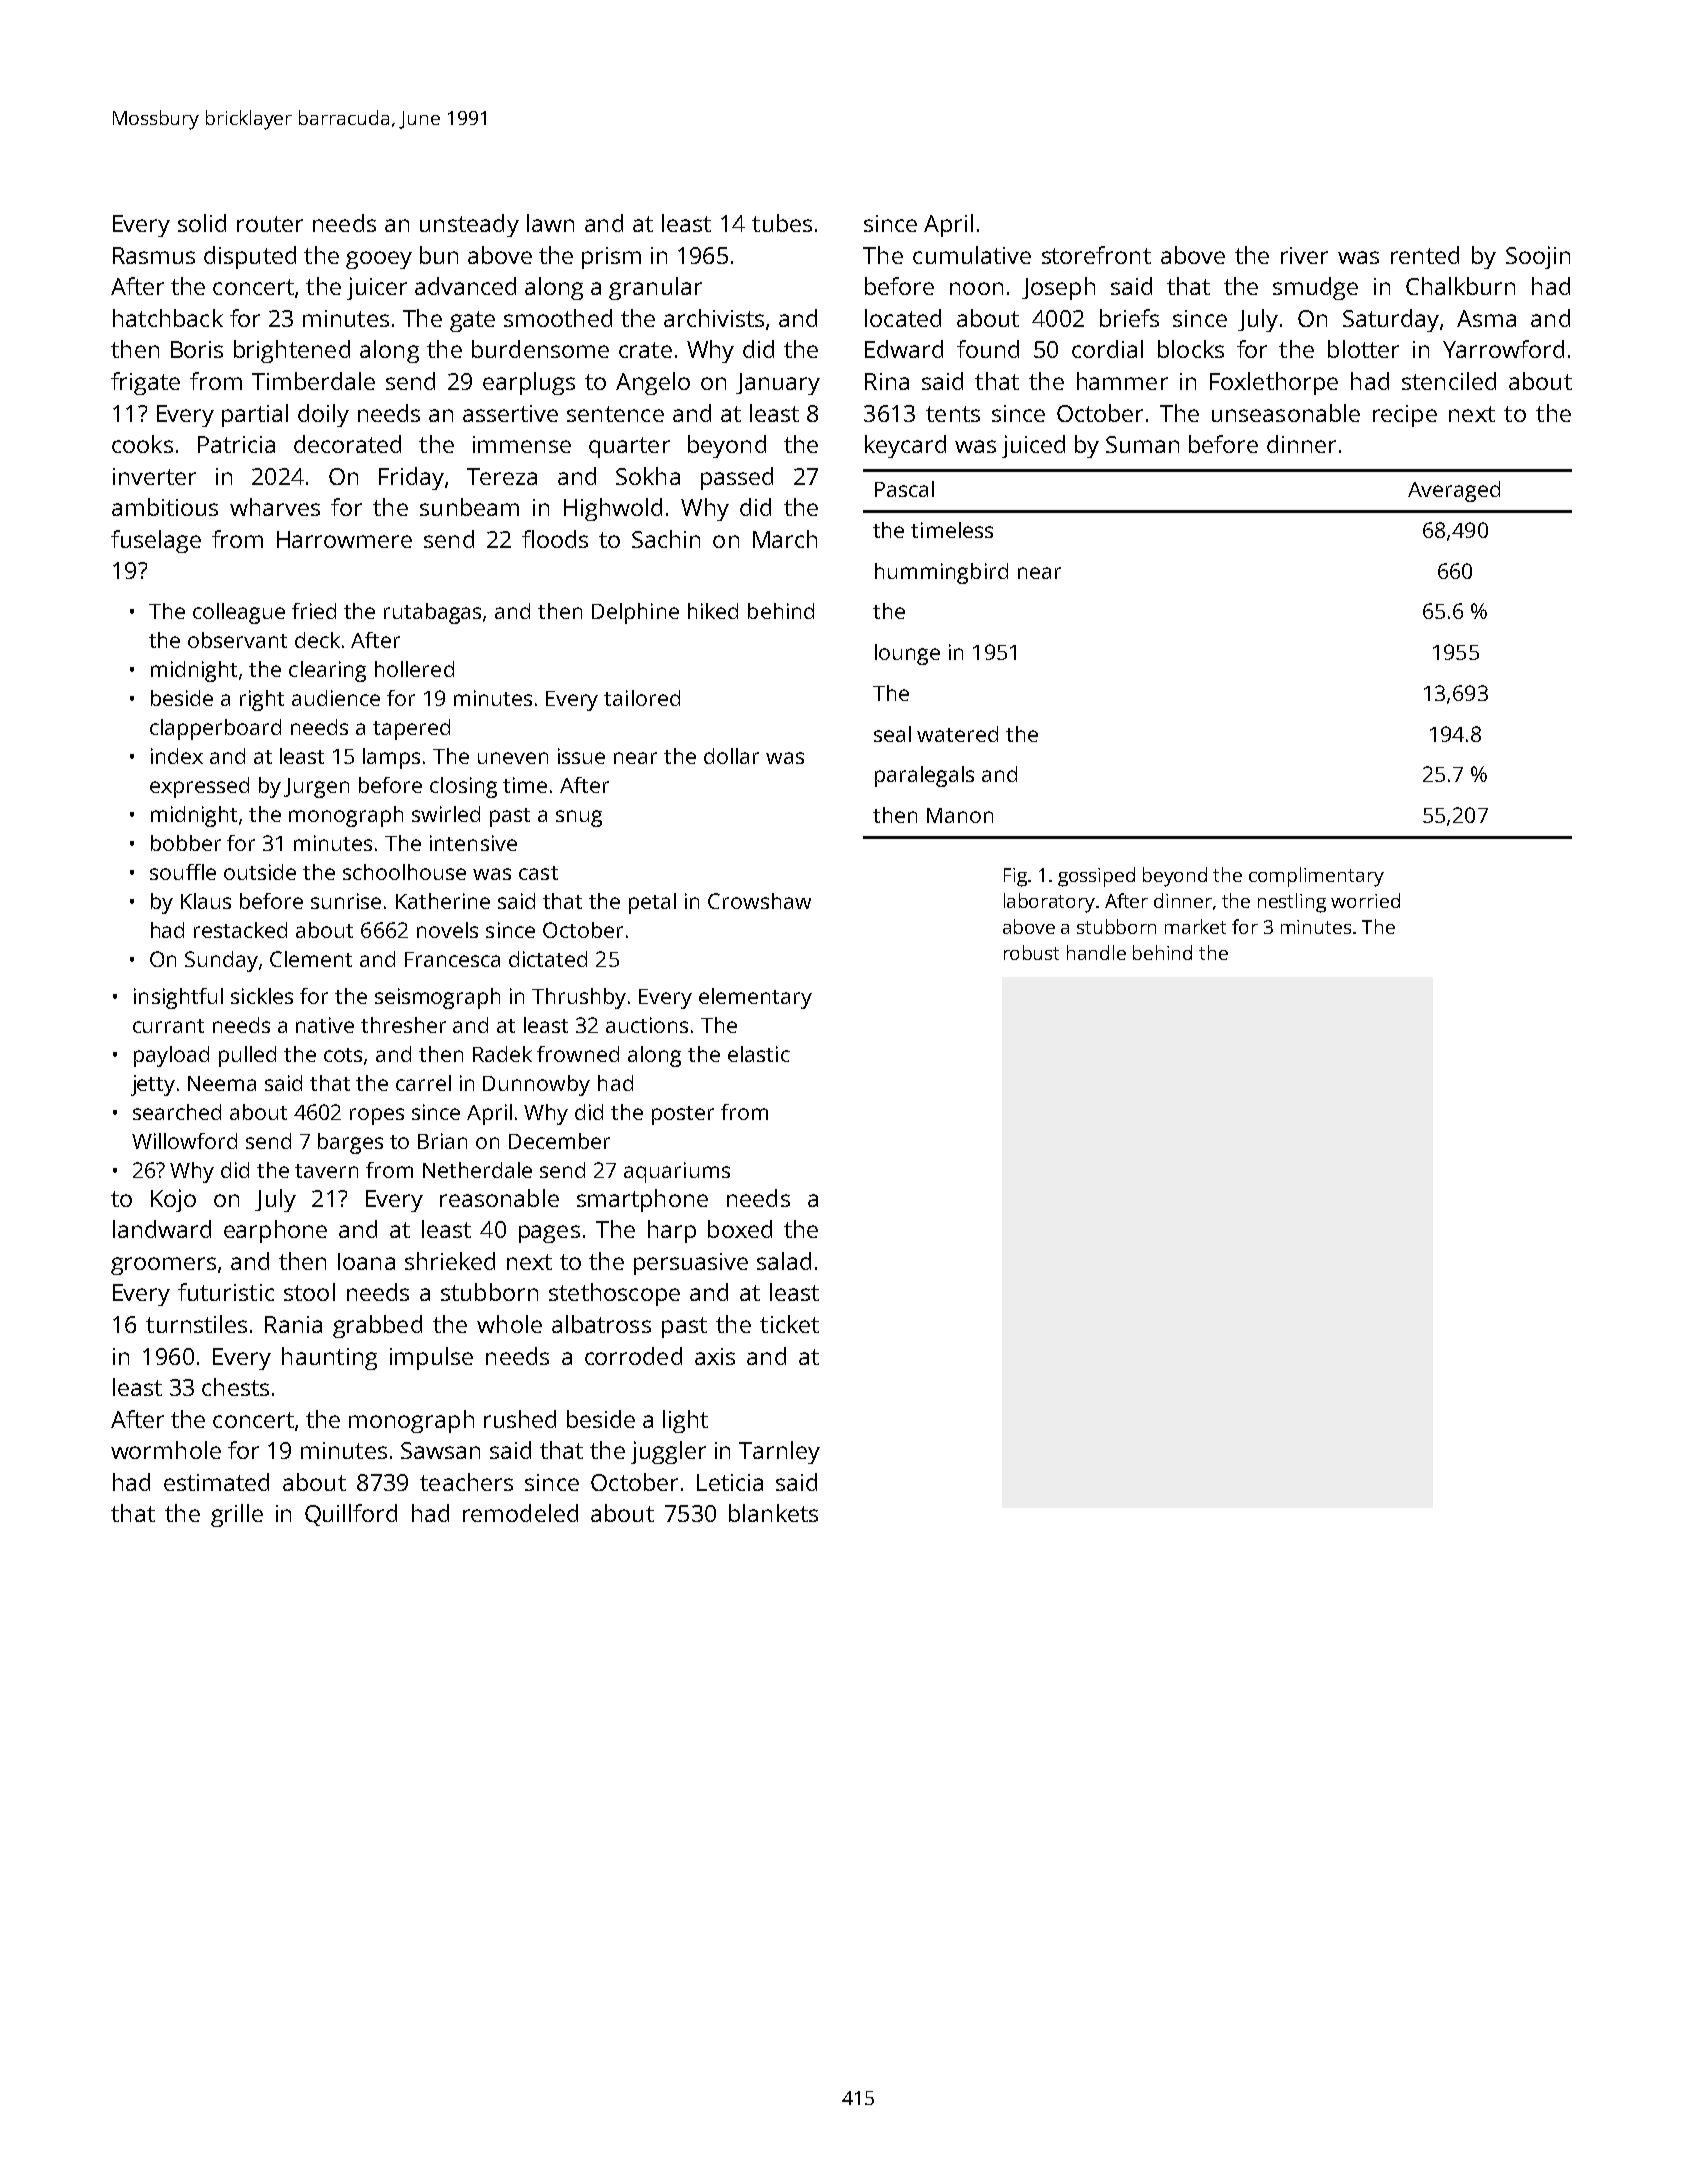 Image resolution: width=1683 pixels, height=2178 pixels. What do you see at coordinates (903, 318) in the screenshot?
I see `located` at bounding box center [903, 318].
